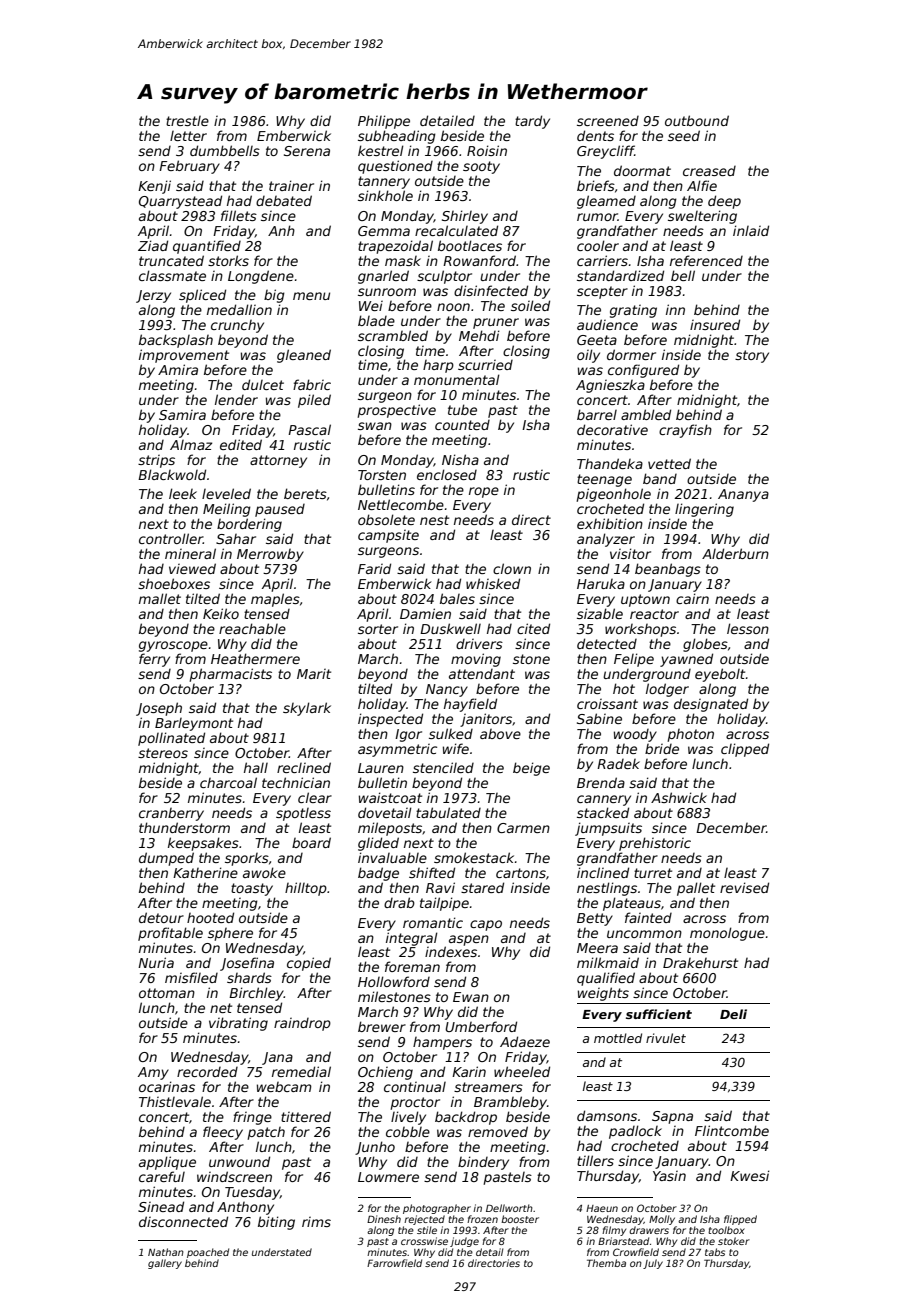  I want to click on monologue, so click(727, 934).
